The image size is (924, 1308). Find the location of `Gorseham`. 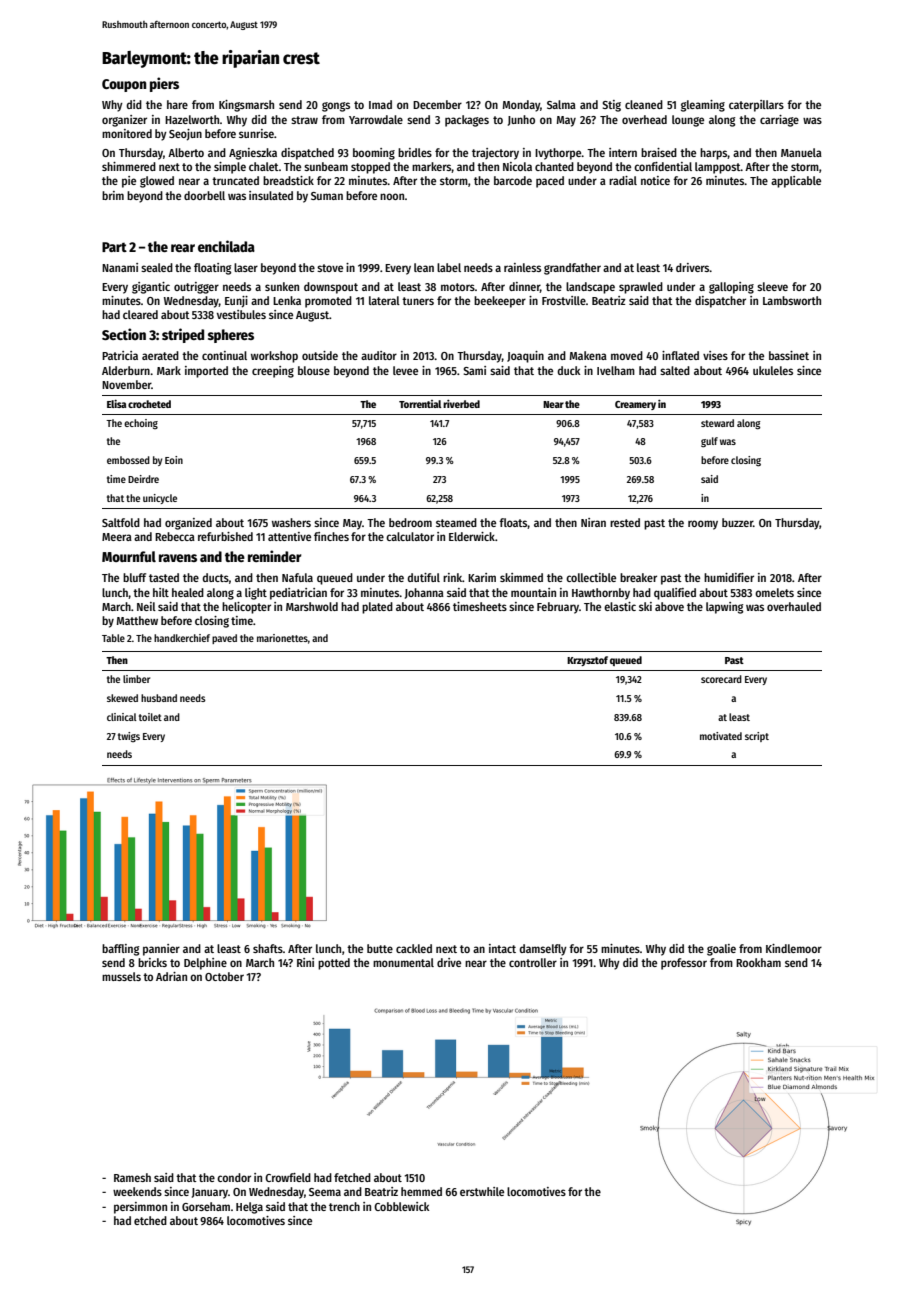

Gorseham is located at coordinates (206, 1206).
